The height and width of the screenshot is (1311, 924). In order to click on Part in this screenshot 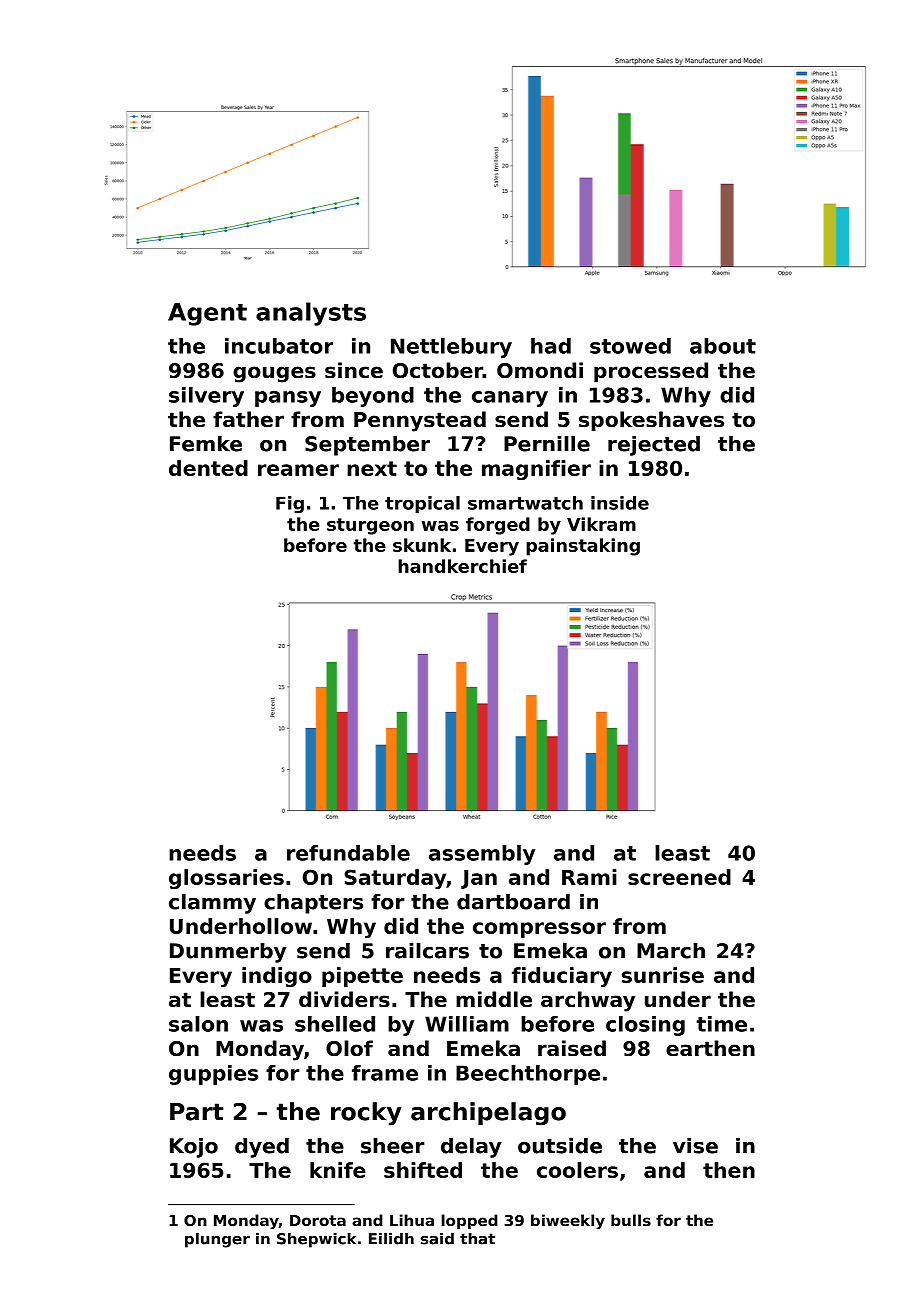, I will do `click(197, 1112)`.
